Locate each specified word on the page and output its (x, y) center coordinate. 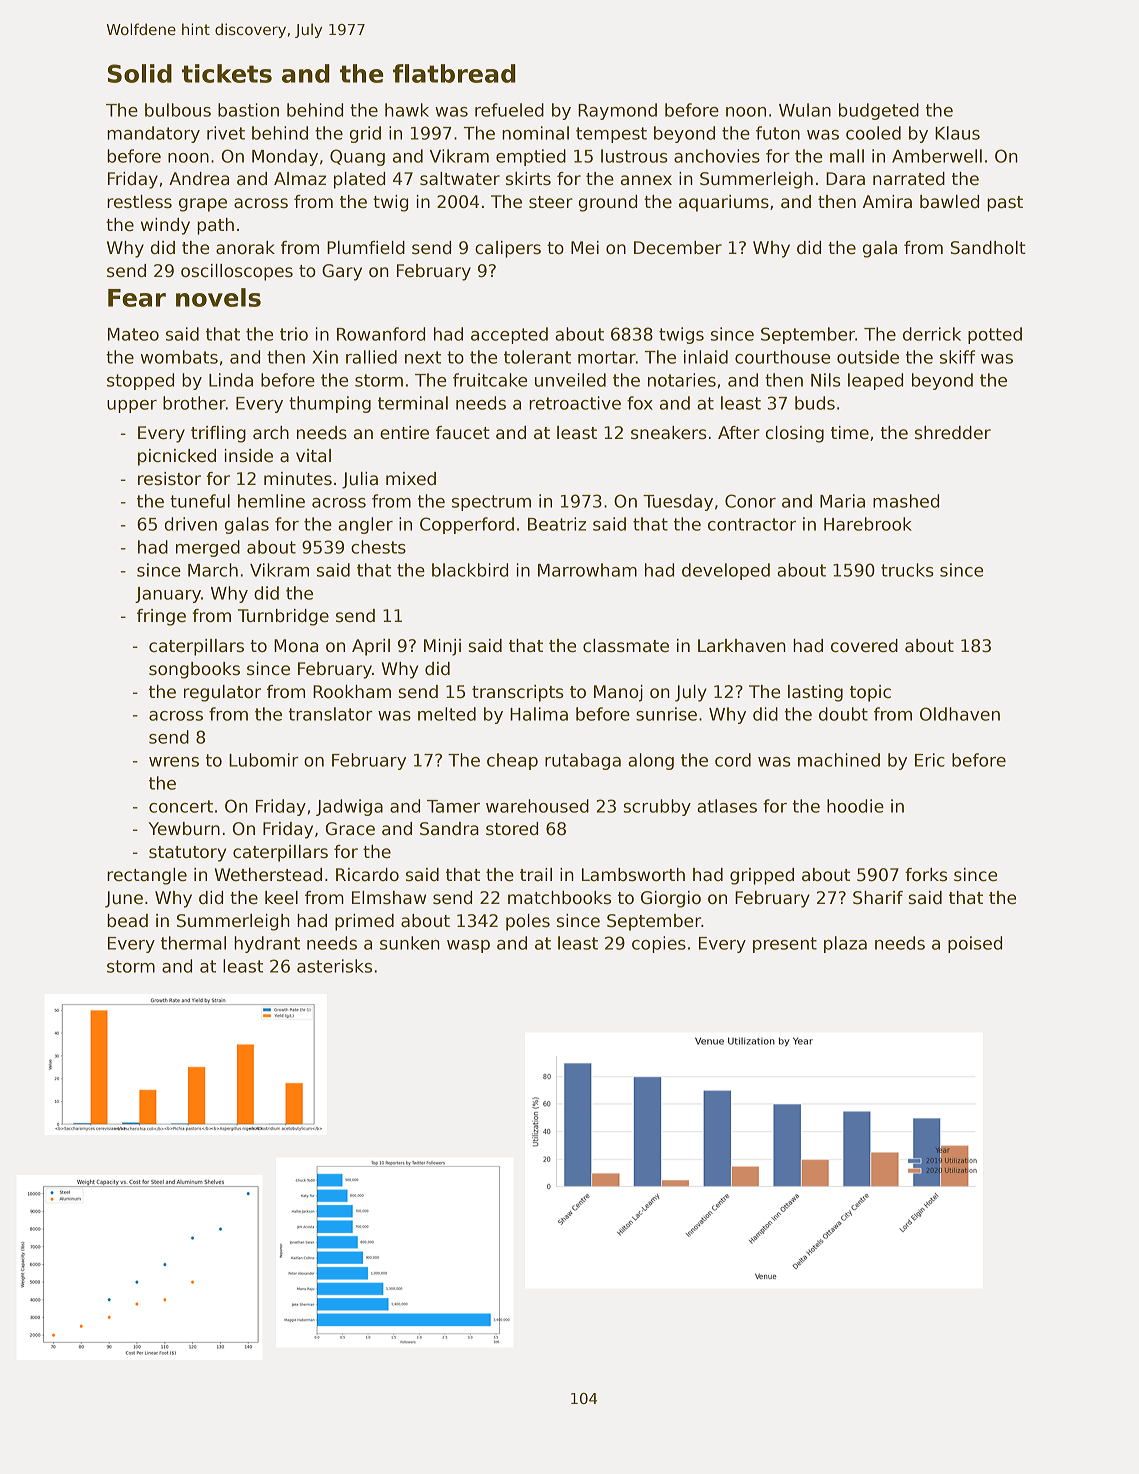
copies (659, 944)
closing (795, 434)
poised (975, 944)
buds (815, 403)
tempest (611, 135)
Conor (750, 501)
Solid (140, 73)
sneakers (669, 433)
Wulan (805, 110)
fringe (161, 617)
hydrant (267, 944)
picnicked (177, 457)
